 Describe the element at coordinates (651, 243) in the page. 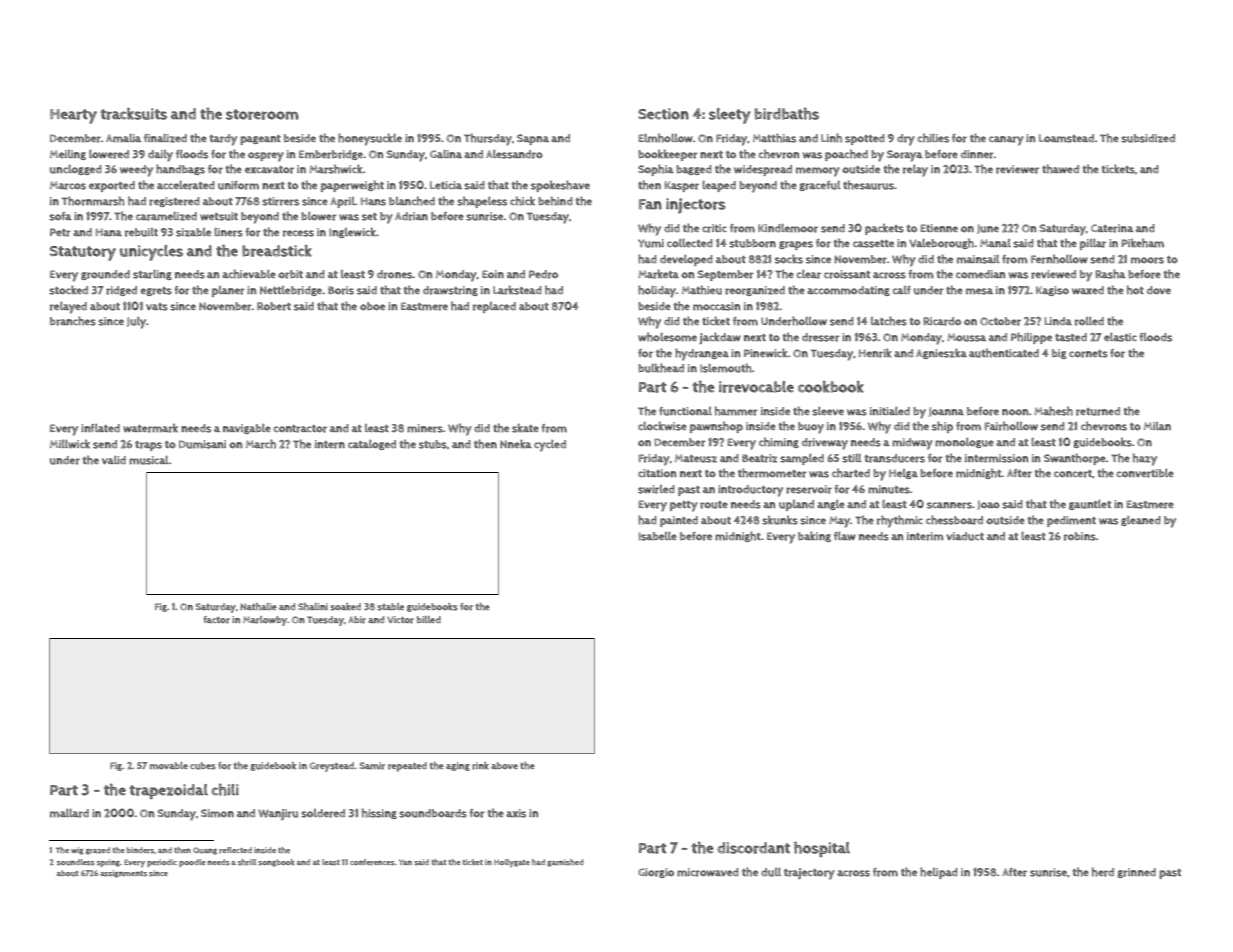

I see `Yumi` at that location.
